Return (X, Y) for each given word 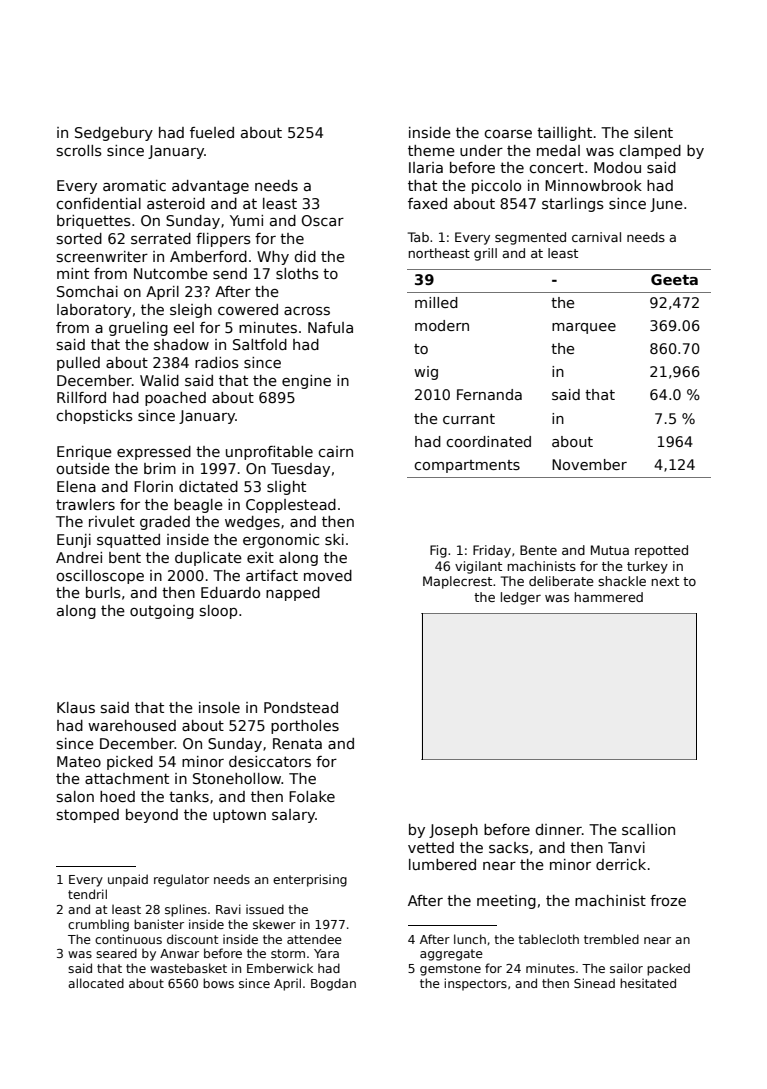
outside (83, 468)
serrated (161, 238)
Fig (438, 551)
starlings (573, 205)
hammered (608, 597)
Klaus (76, 707)
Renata (297, 743)
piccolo (496, 187)
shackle (622, 581)
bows (218, 983)
